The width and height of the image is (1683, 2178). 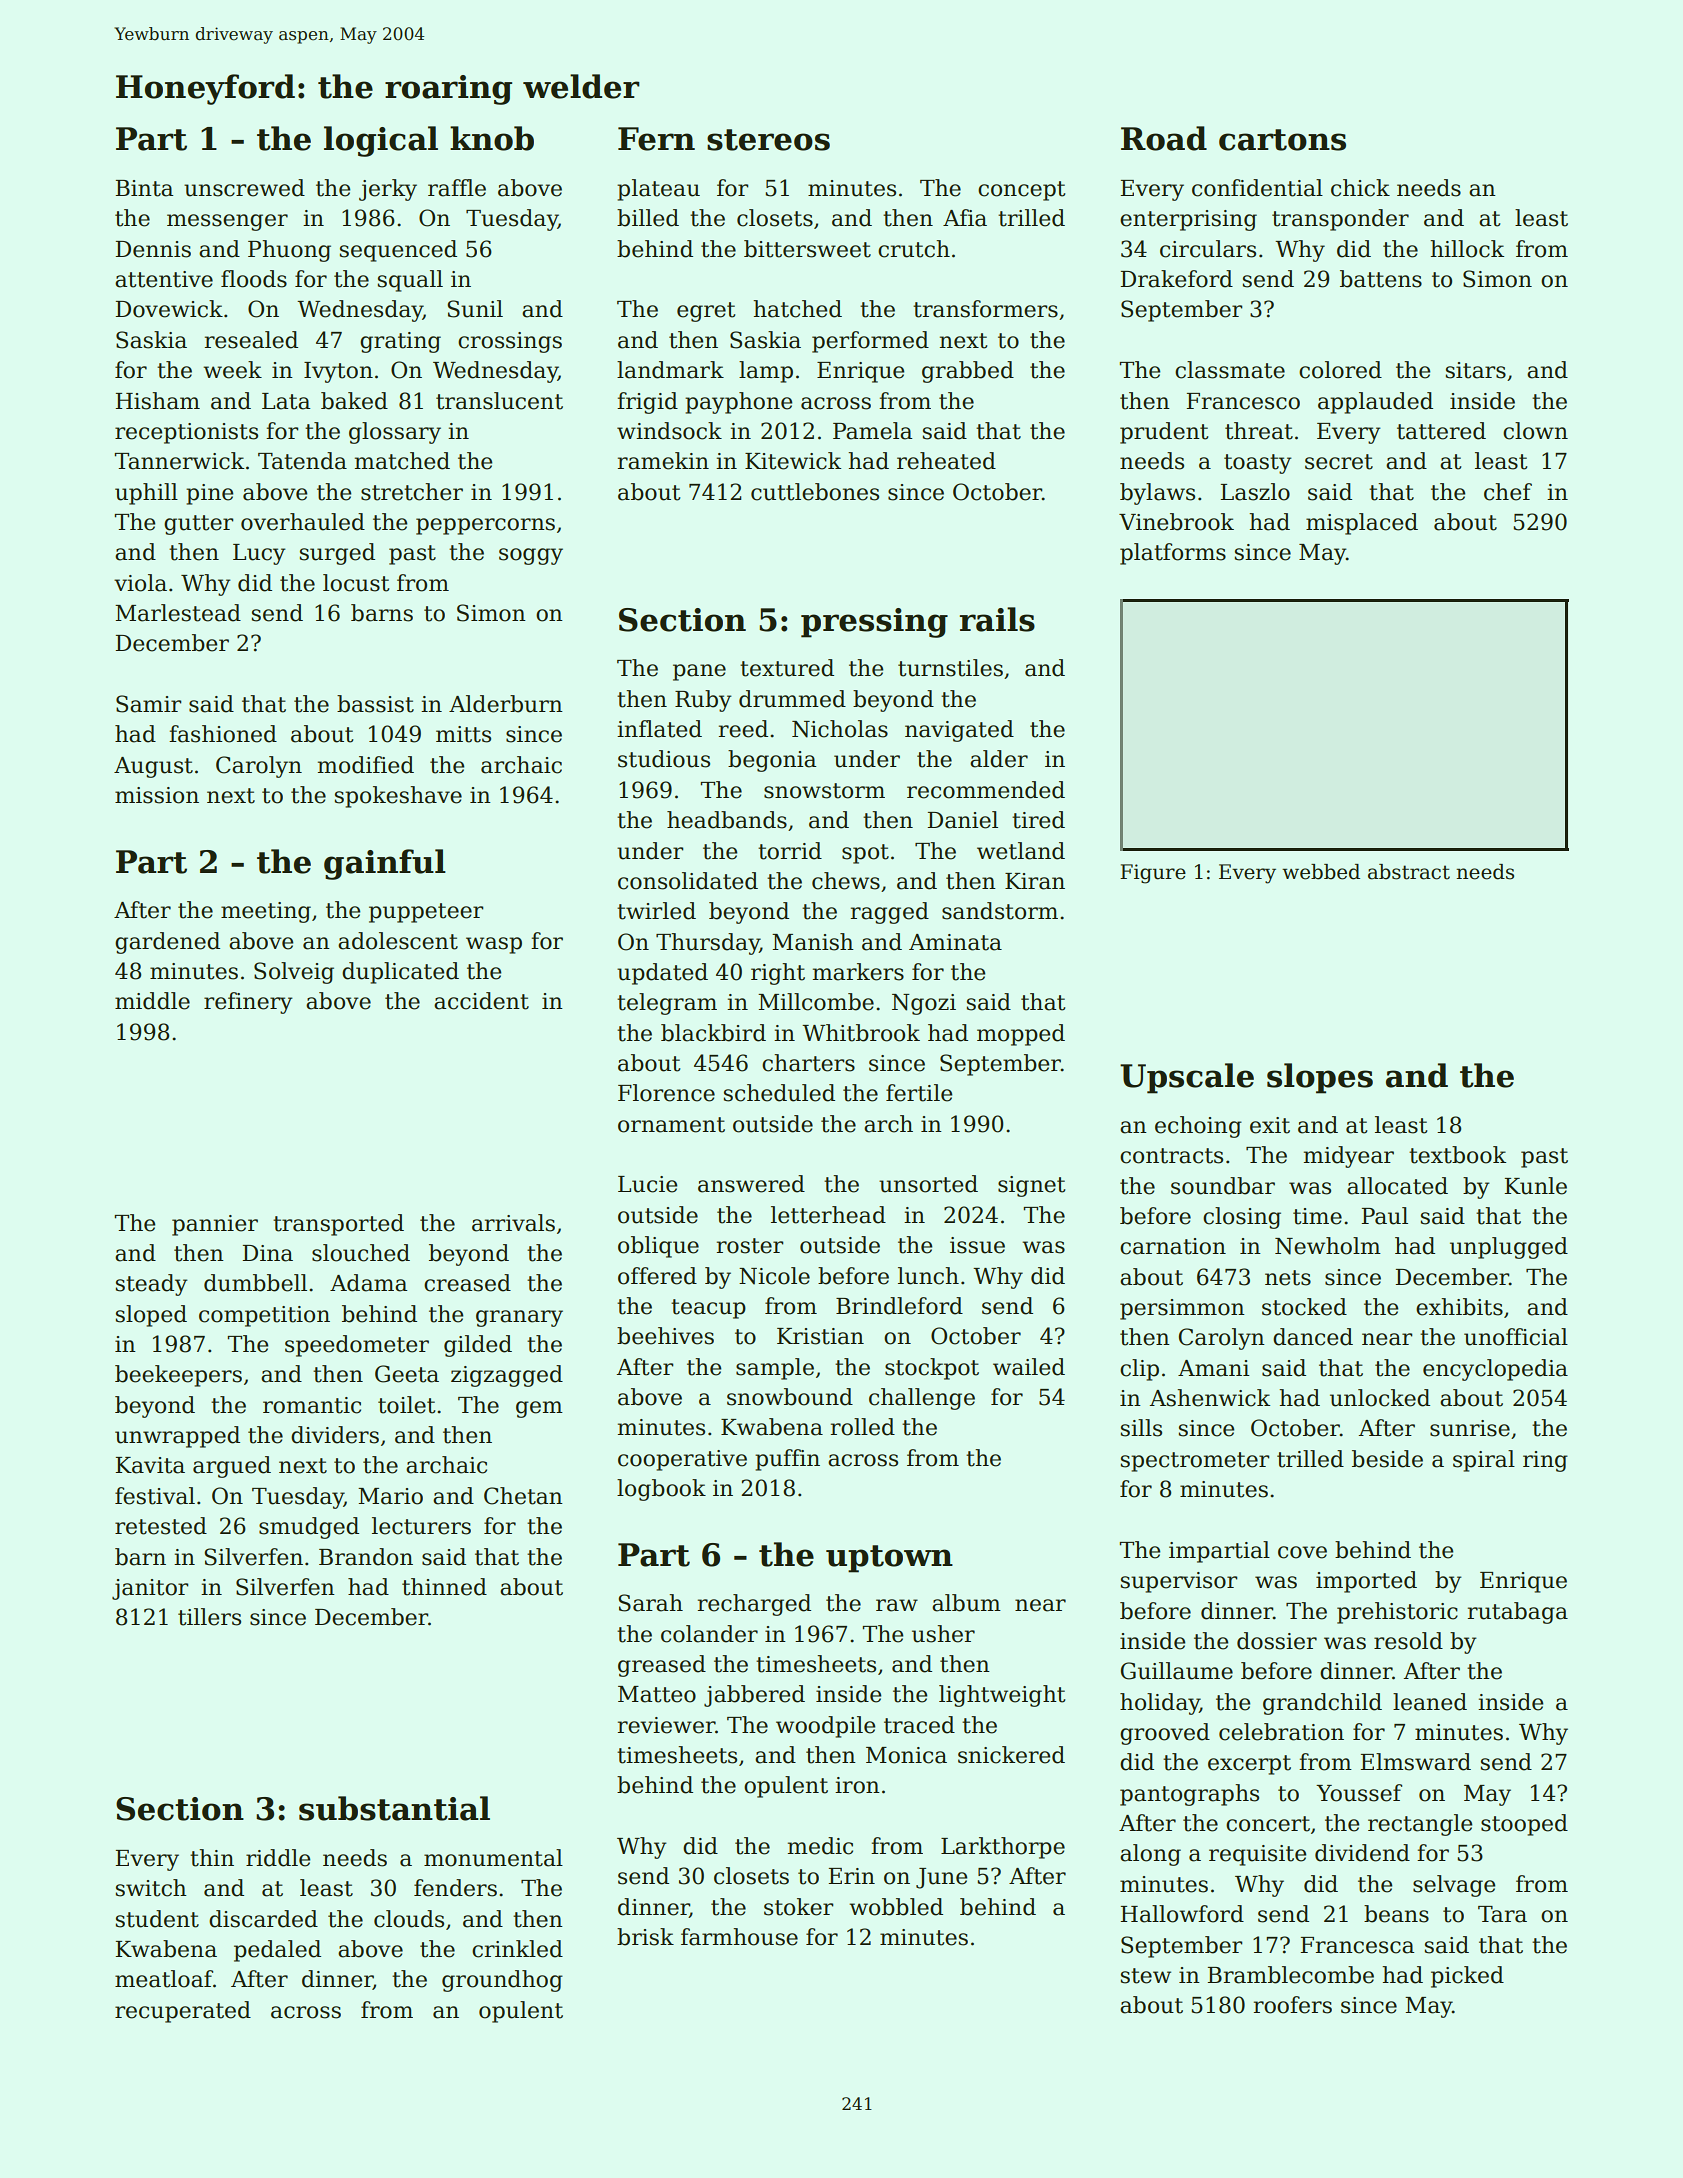 What do you see at coordinates (1282, 140) in the image?
I see `cartons` at bounding box center [1282, 140].
